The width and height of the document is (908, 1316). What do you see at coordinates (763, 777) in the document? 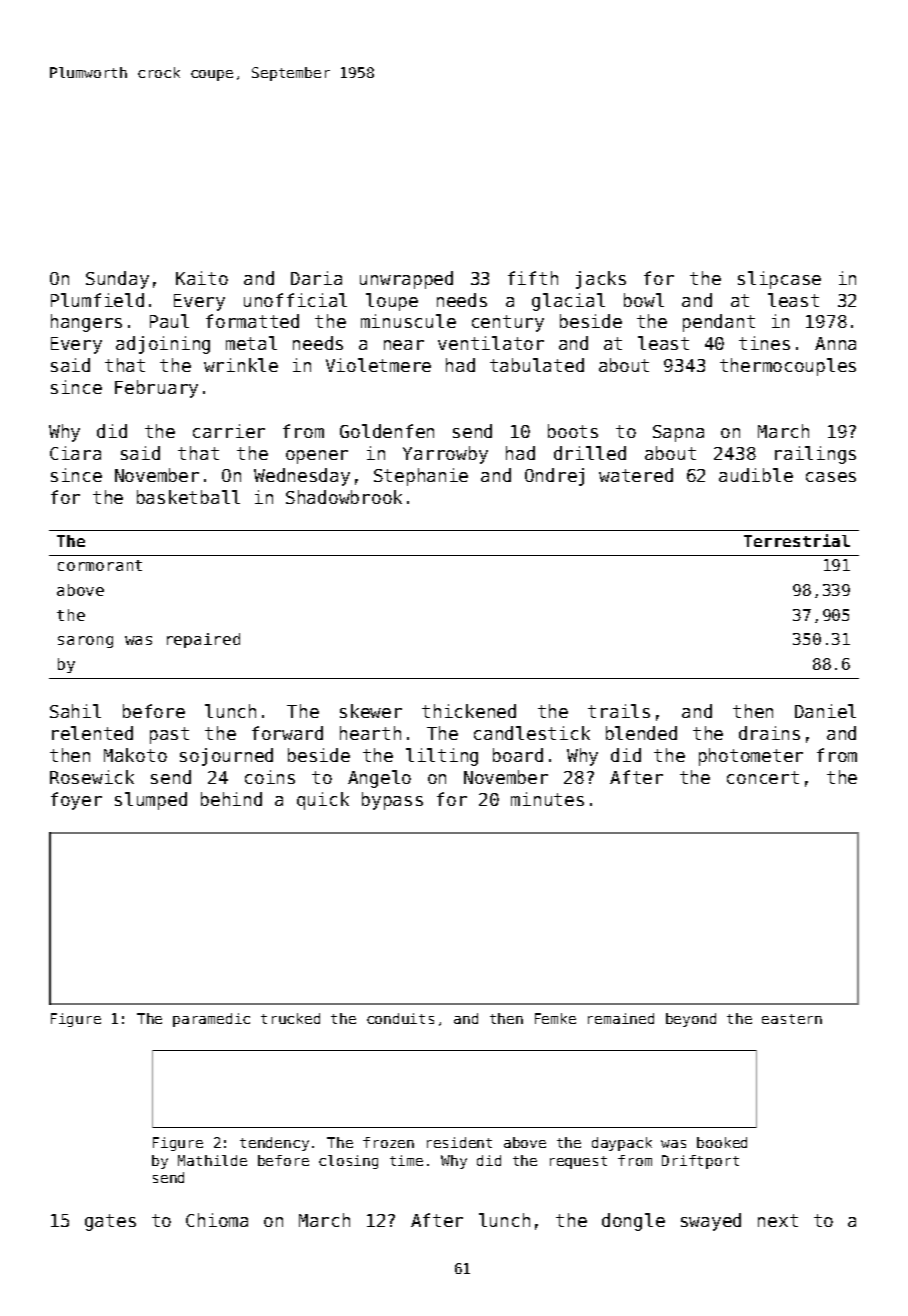
I see `concert` at bounding box center [763, 777].
